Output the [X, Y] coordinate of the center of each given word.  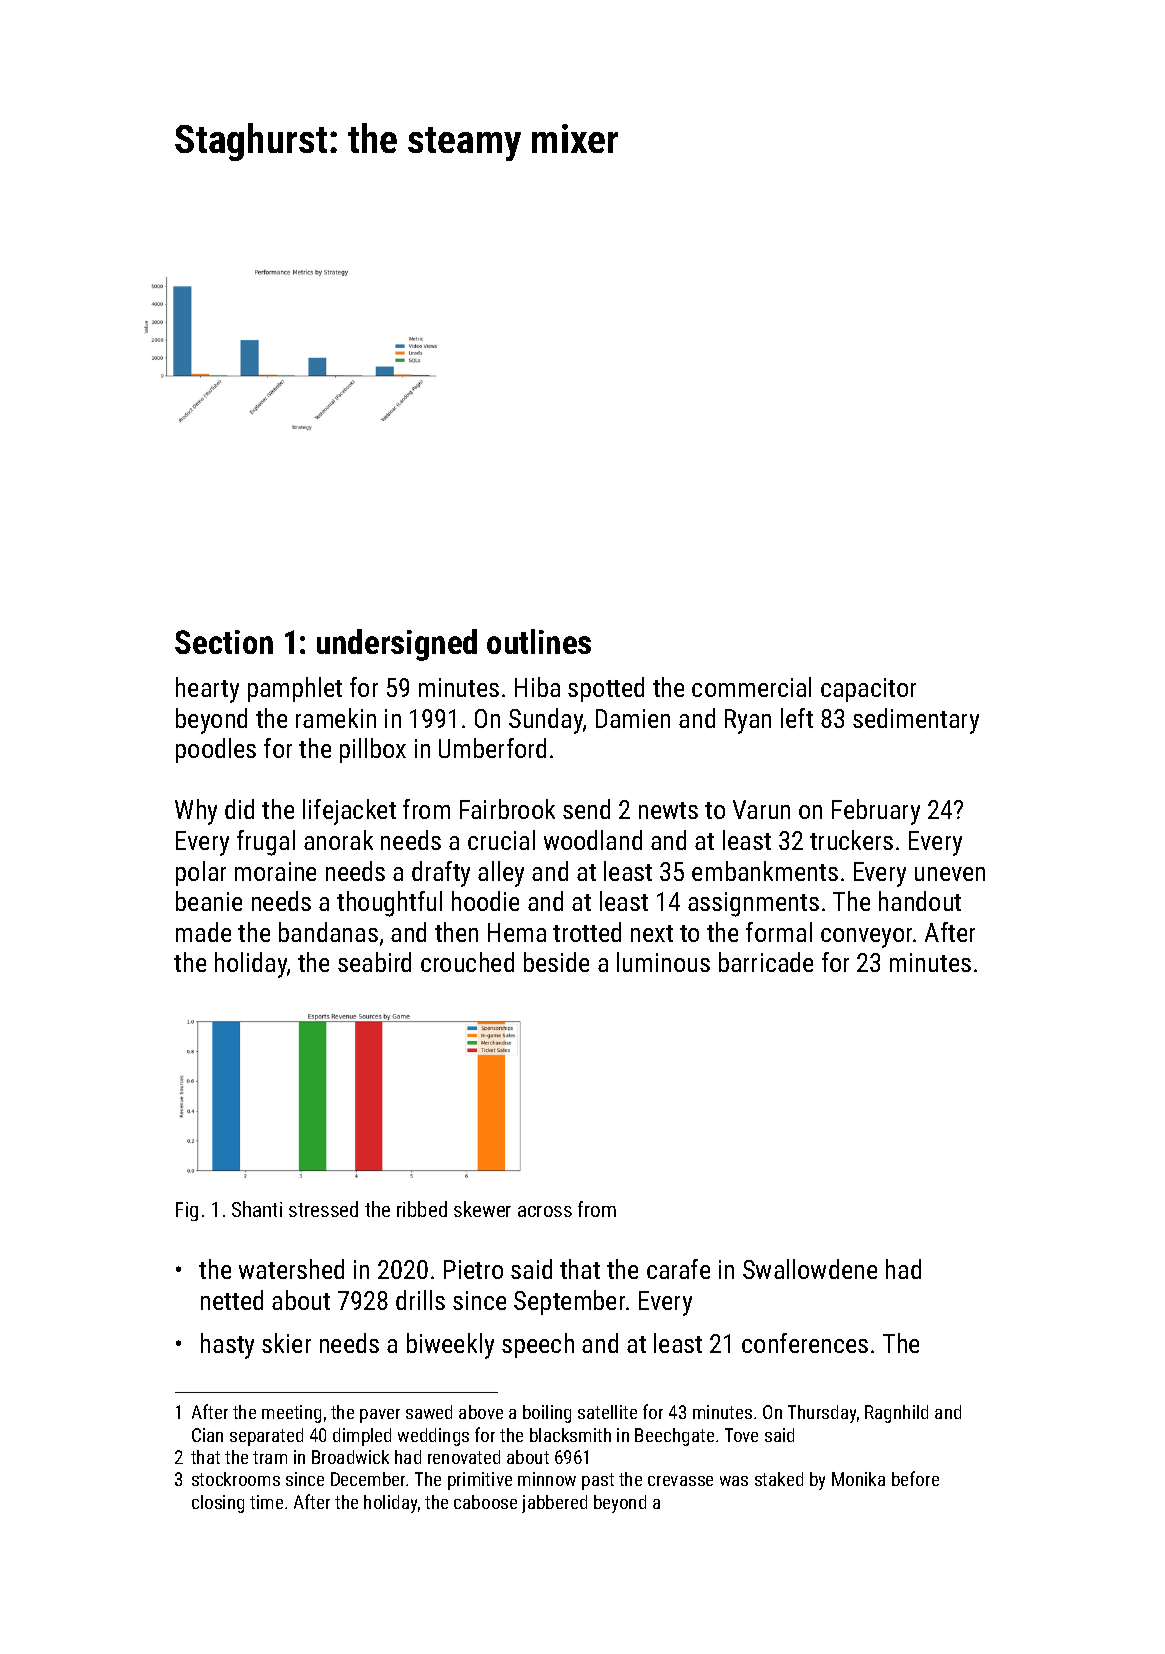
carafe [678, 1269]
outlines [539, 641]
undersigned [397, 645]
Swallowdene [810, 1269]
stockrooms [236, 1479]
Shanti [257, 1209]
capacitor [868, 690]
